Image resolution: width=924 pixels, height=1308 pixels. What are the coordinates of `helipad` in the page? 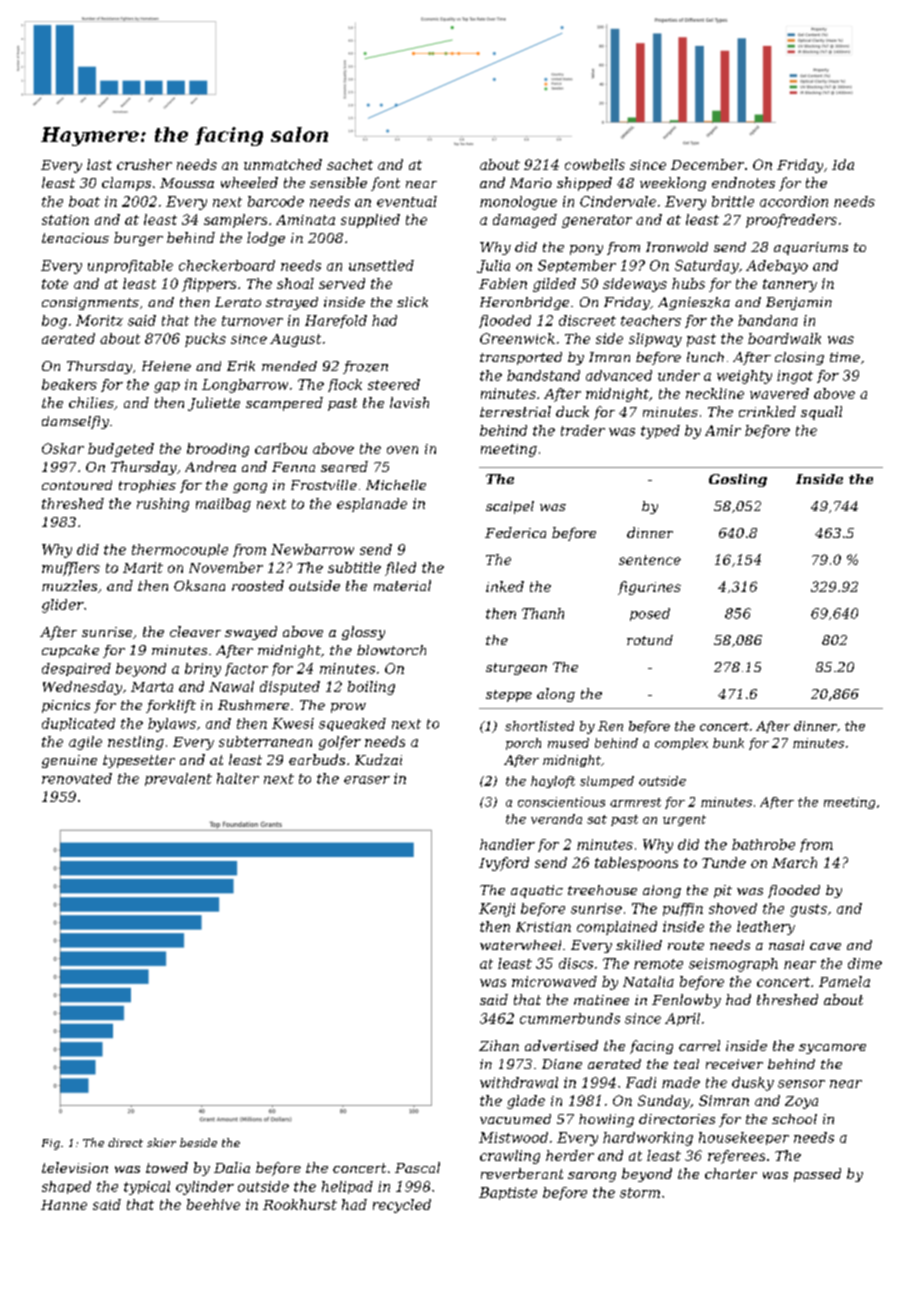 It's located at (347, 1187).
